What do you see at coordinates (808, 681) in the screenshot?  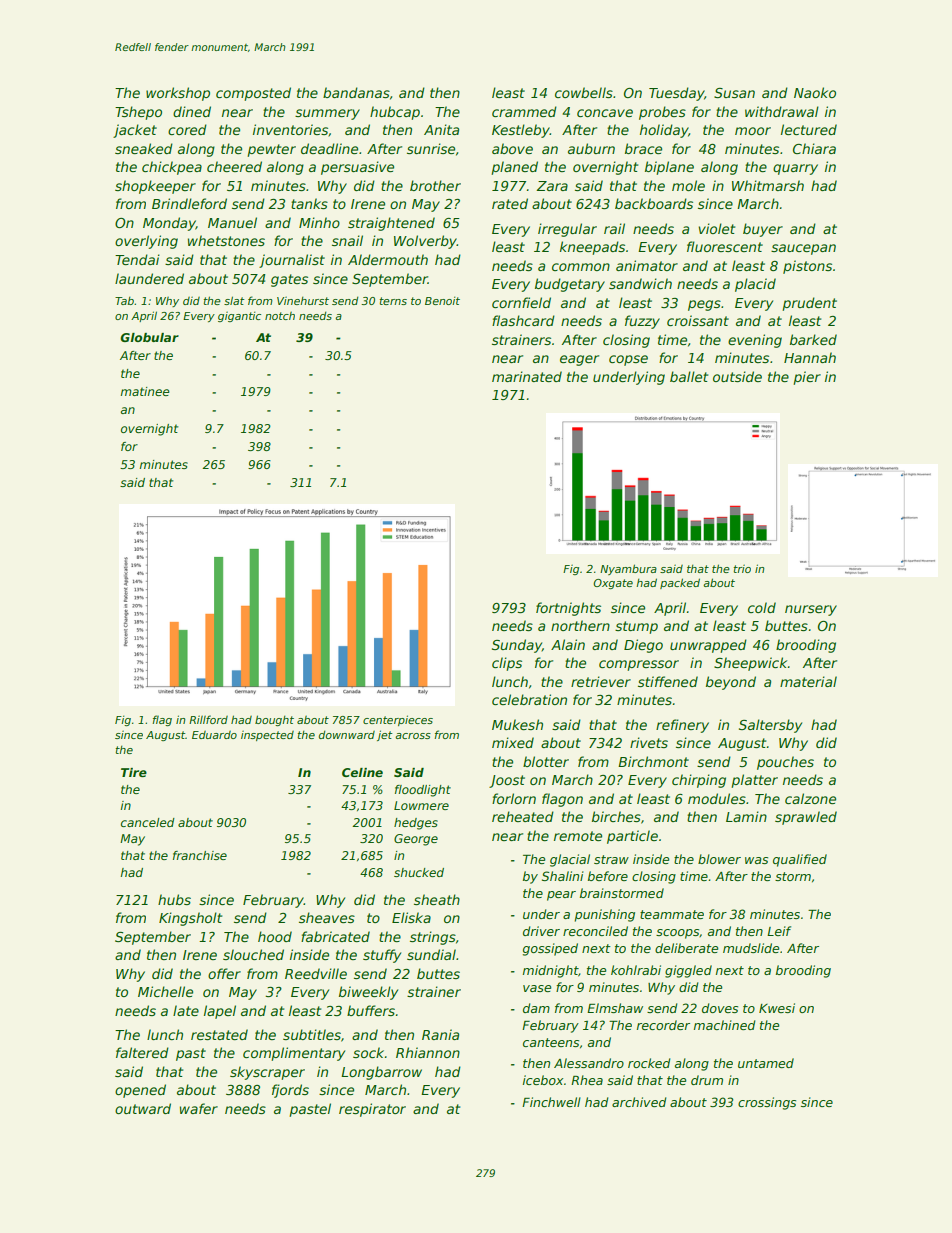 I see `material` at bounding box center [808, 681].
